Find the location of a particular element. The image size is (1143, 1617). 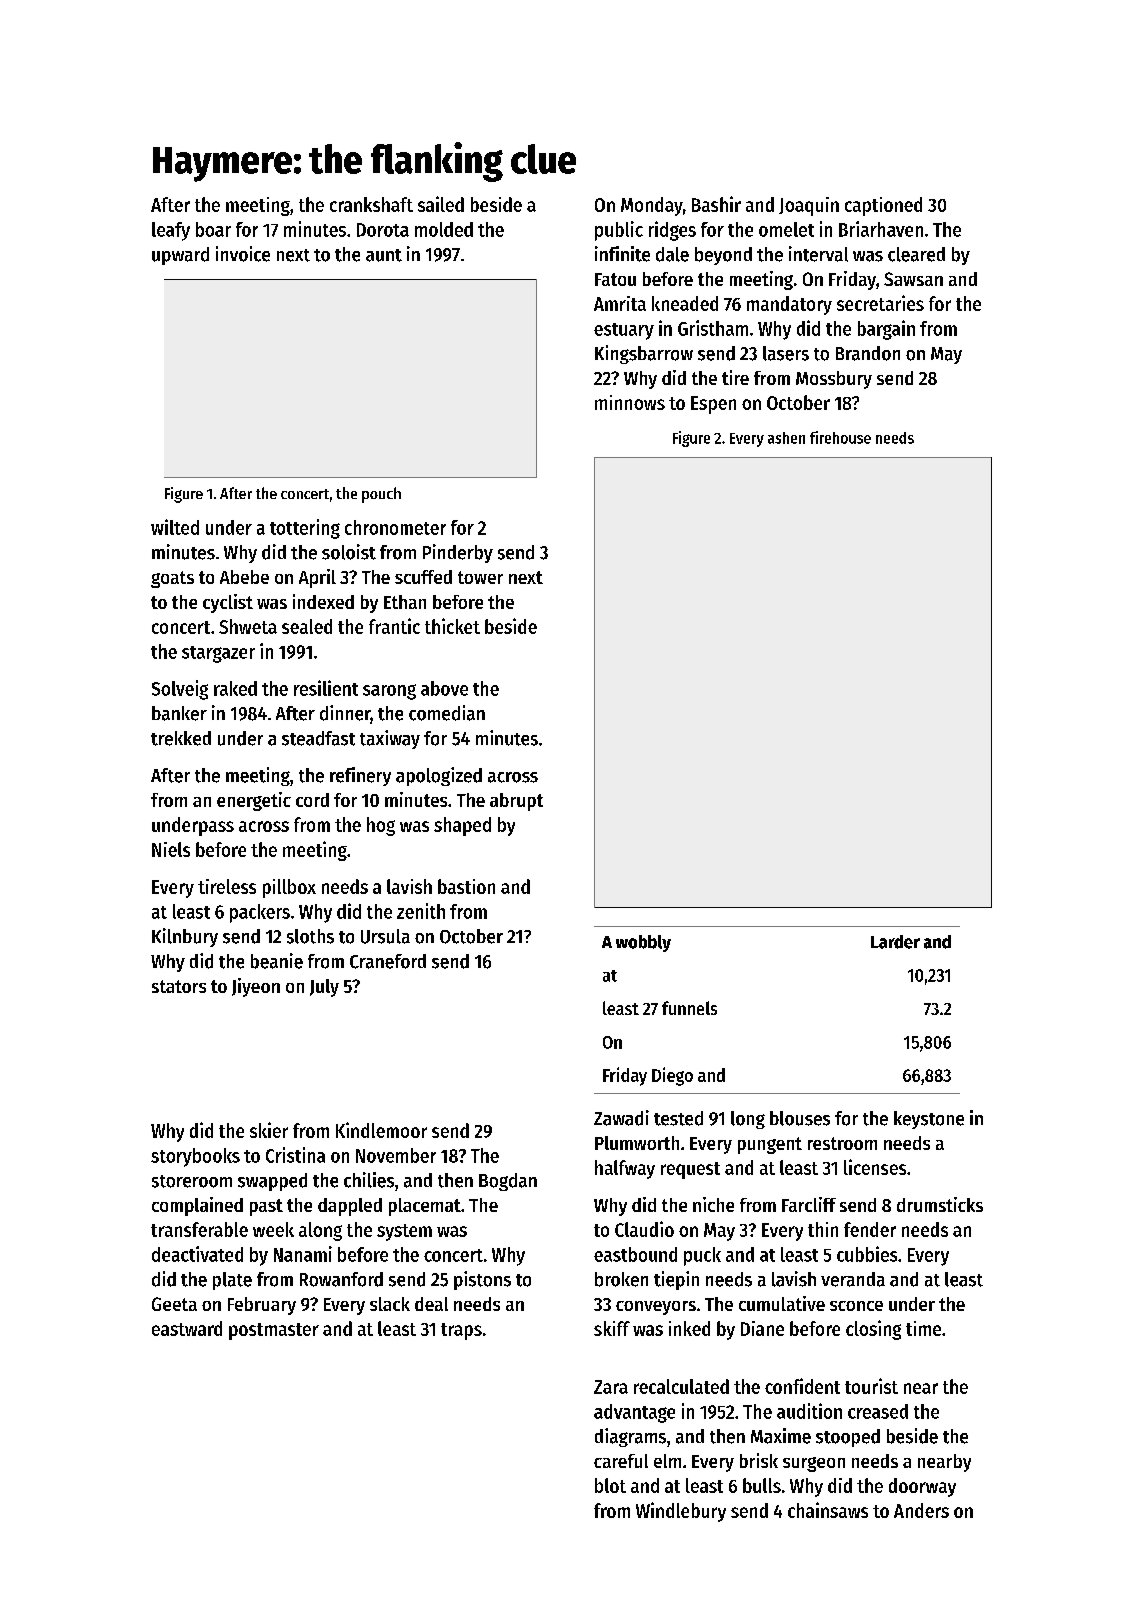

abrupt is located at coordinates (516, 802).
